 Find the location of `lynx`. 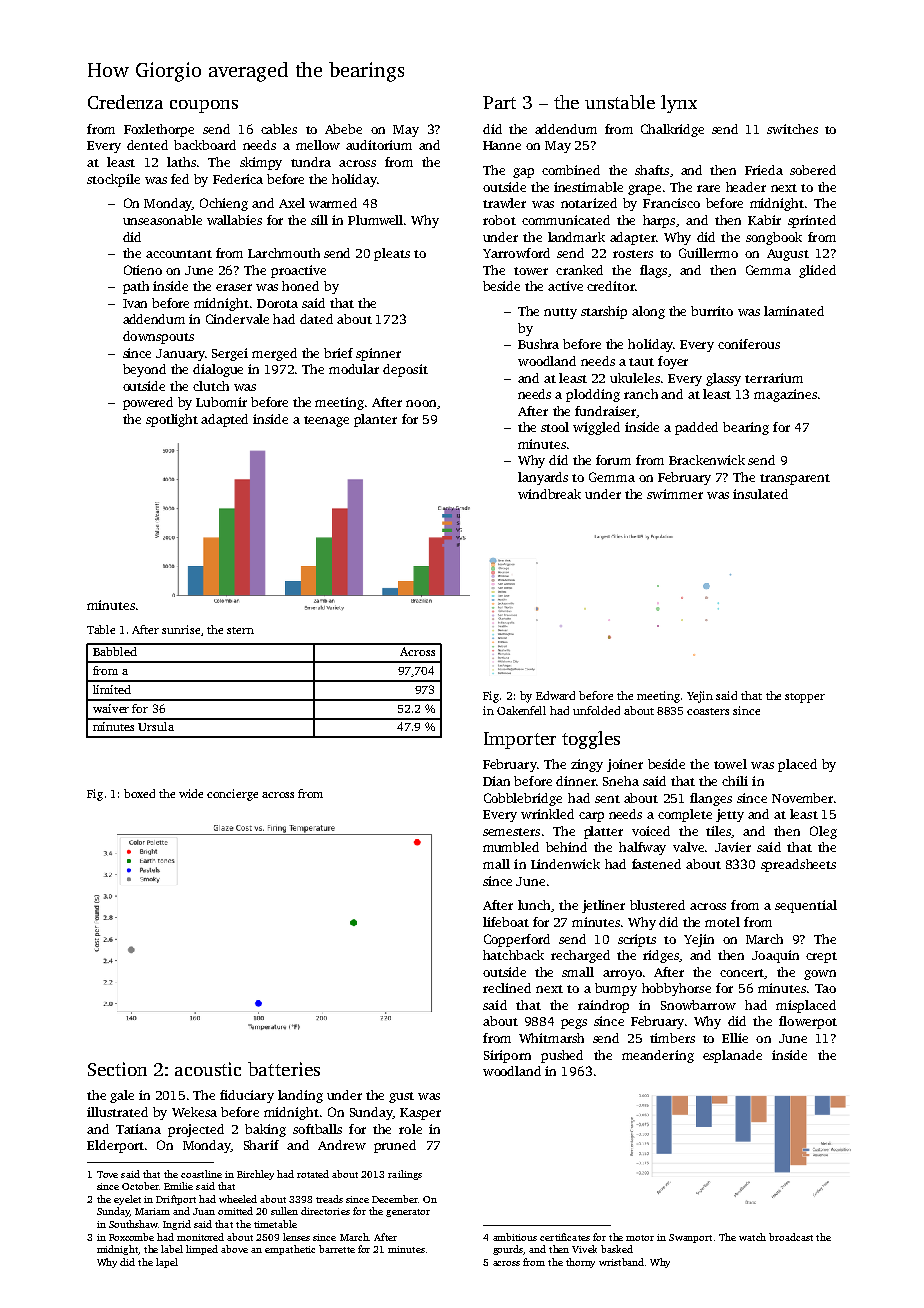

lynx is located at coordinates (679, 104).
